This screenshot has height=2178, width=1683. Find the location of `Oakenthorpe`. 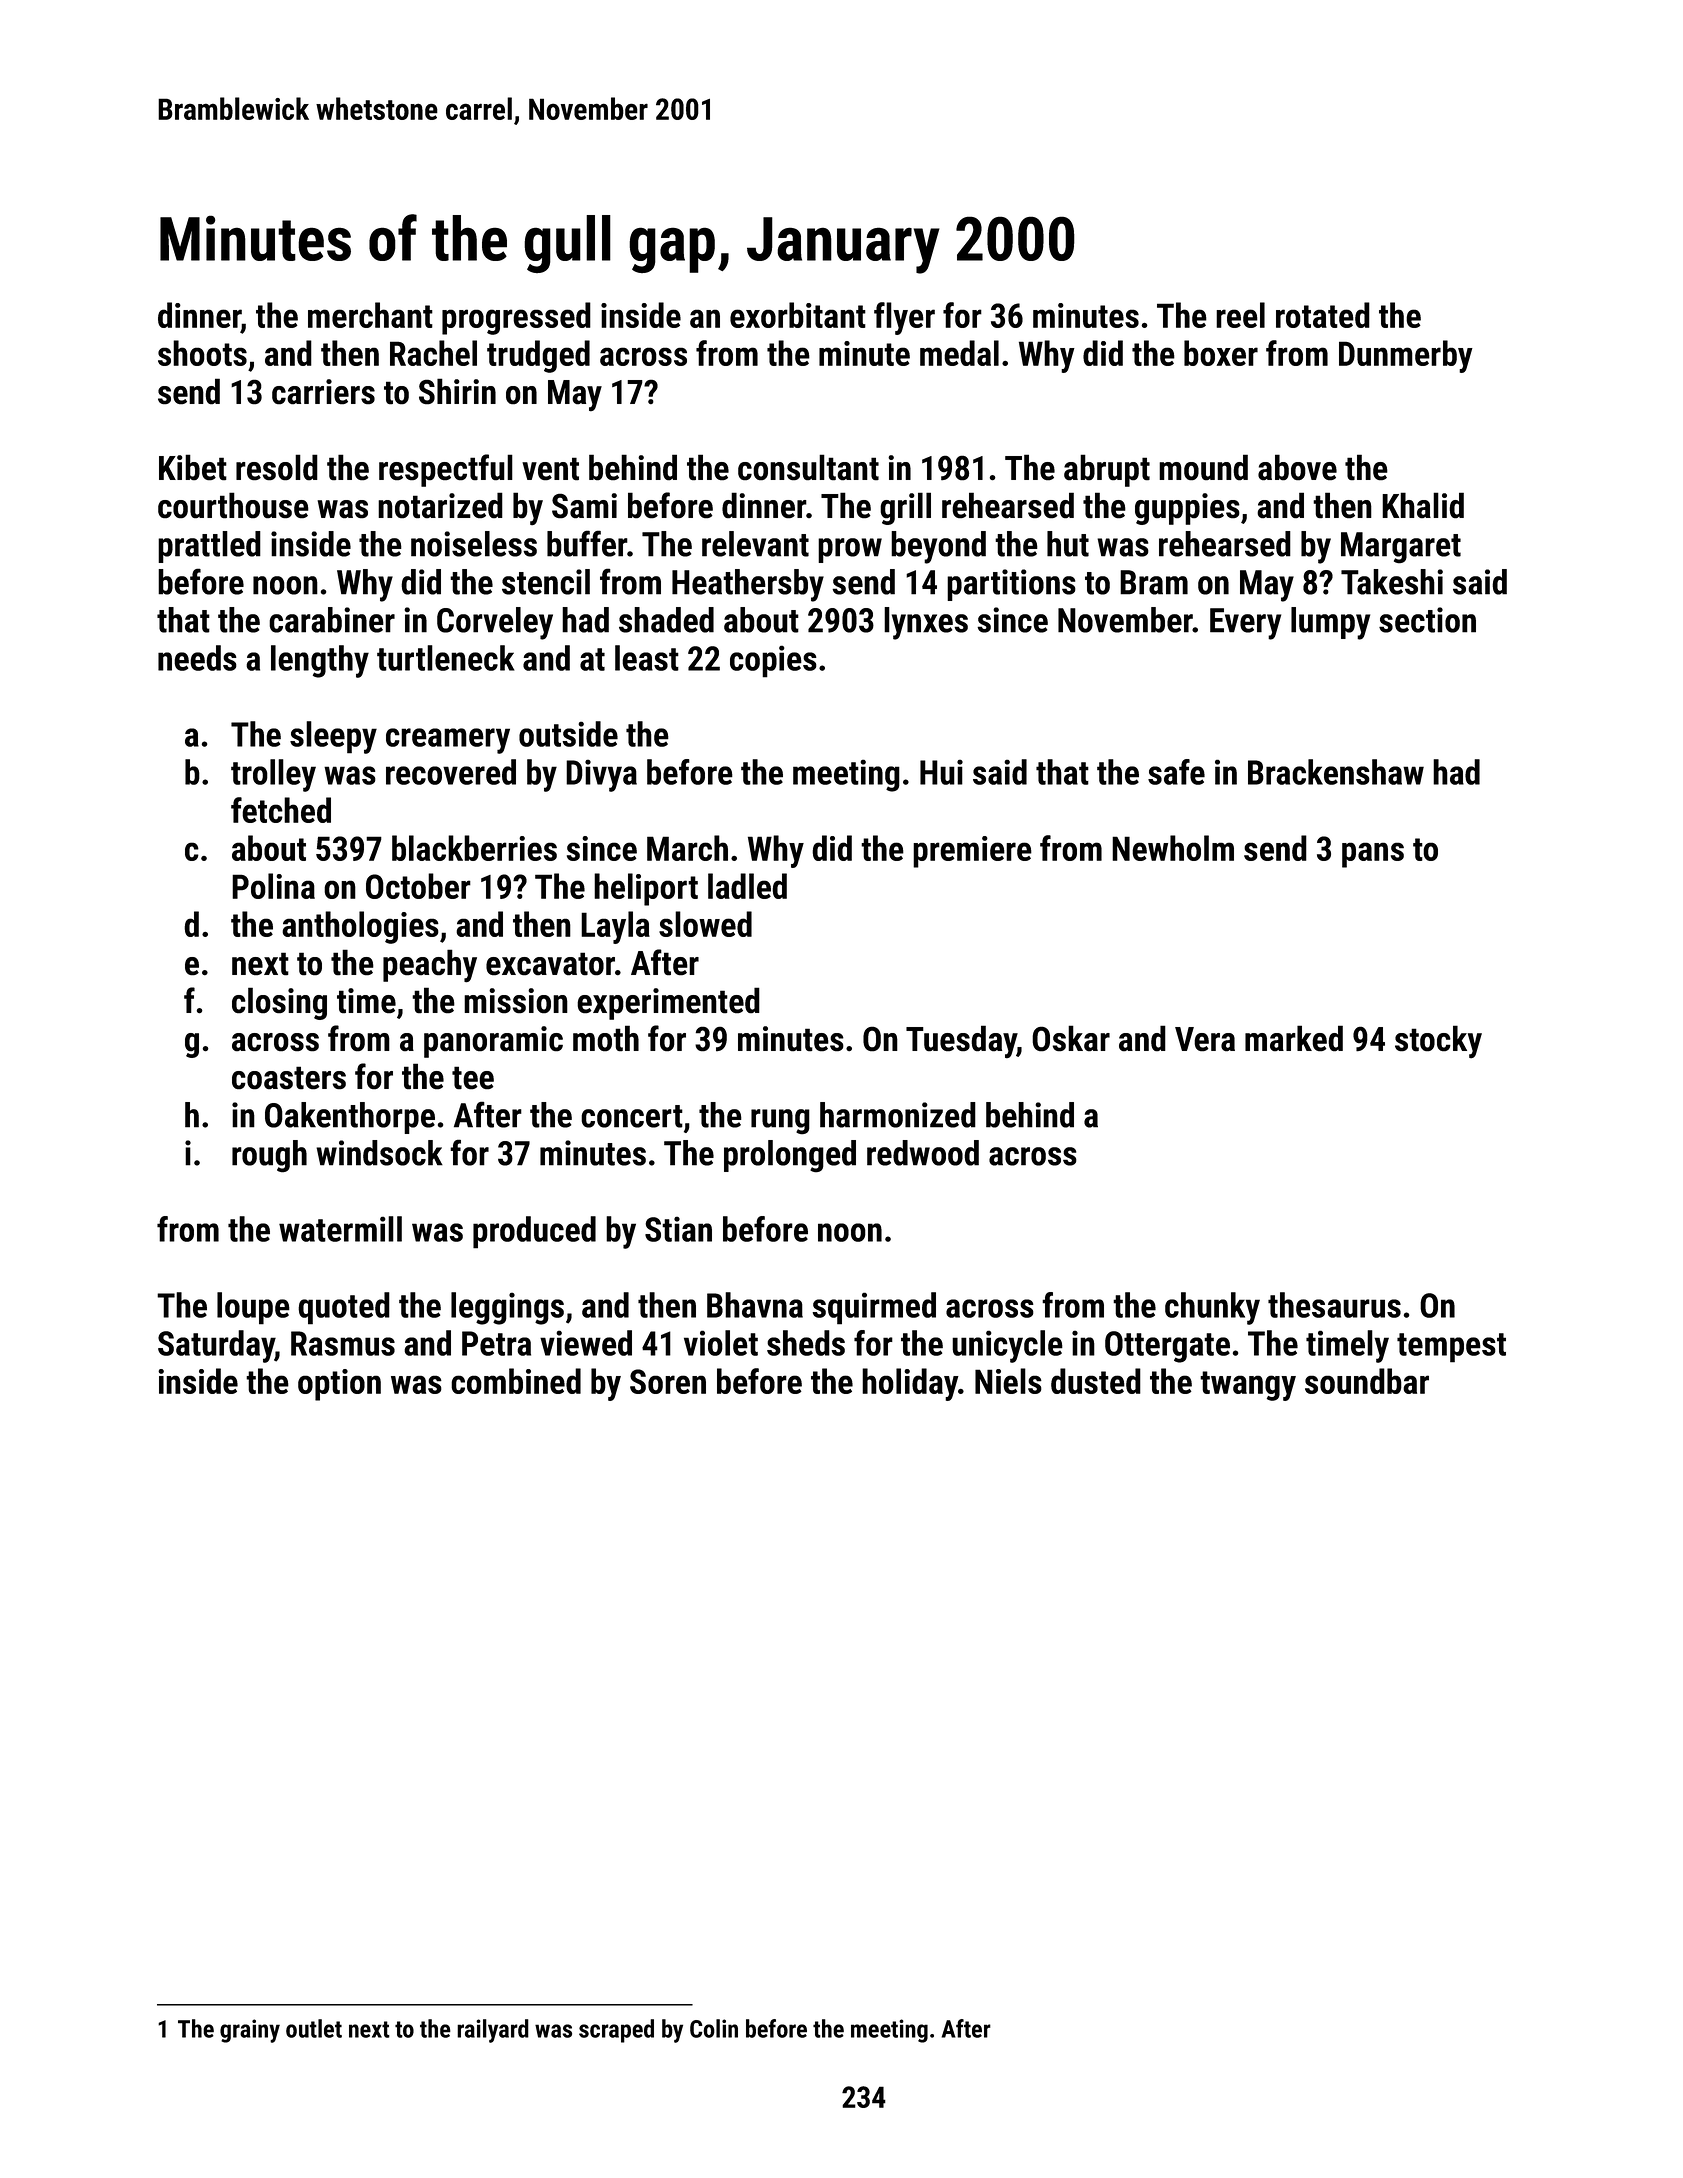

Oakenthorpe is located at coordinates (350, 1118).
